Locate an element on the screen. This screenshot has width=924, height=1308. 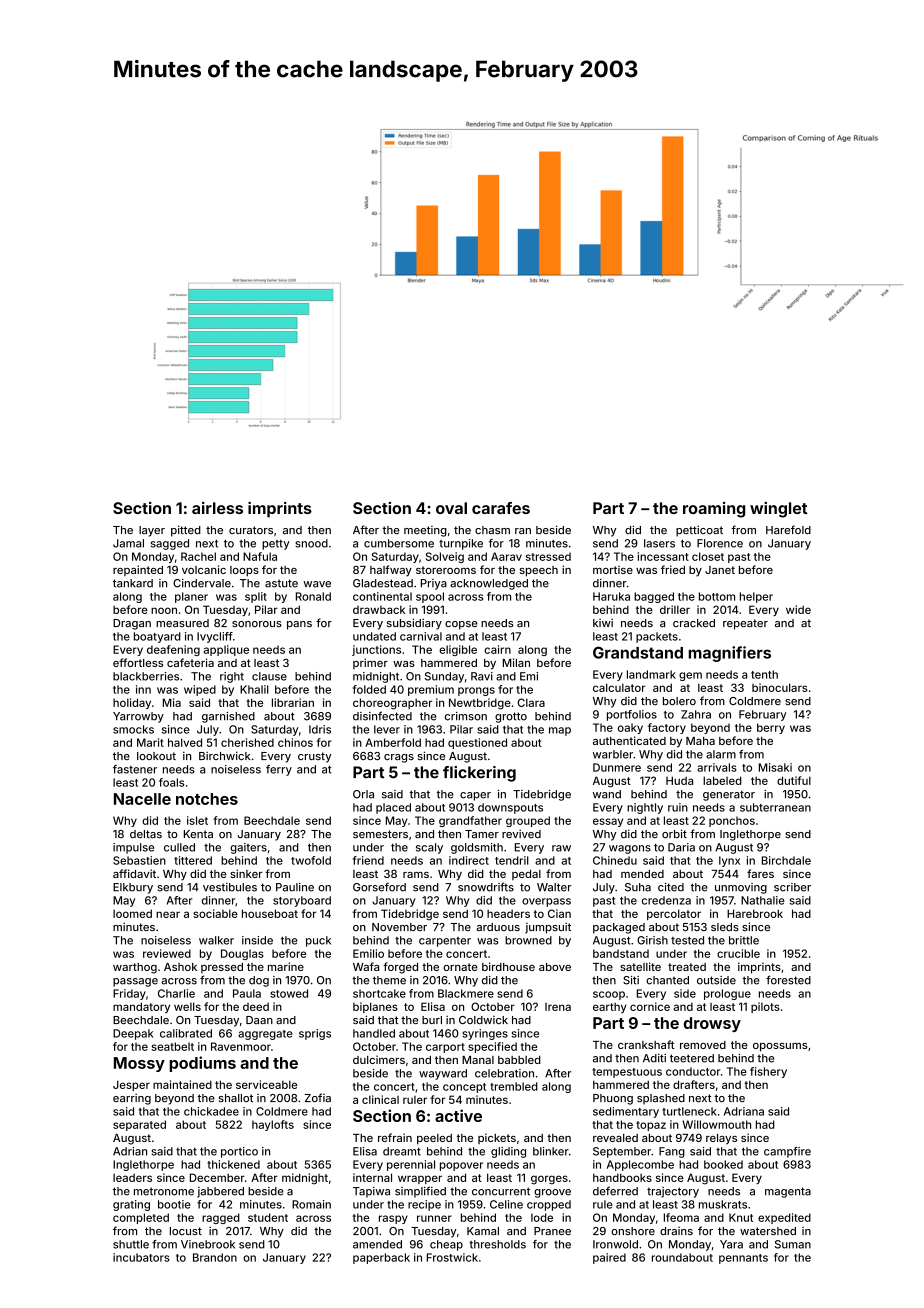
petty is located at coordinates (275, 545).
